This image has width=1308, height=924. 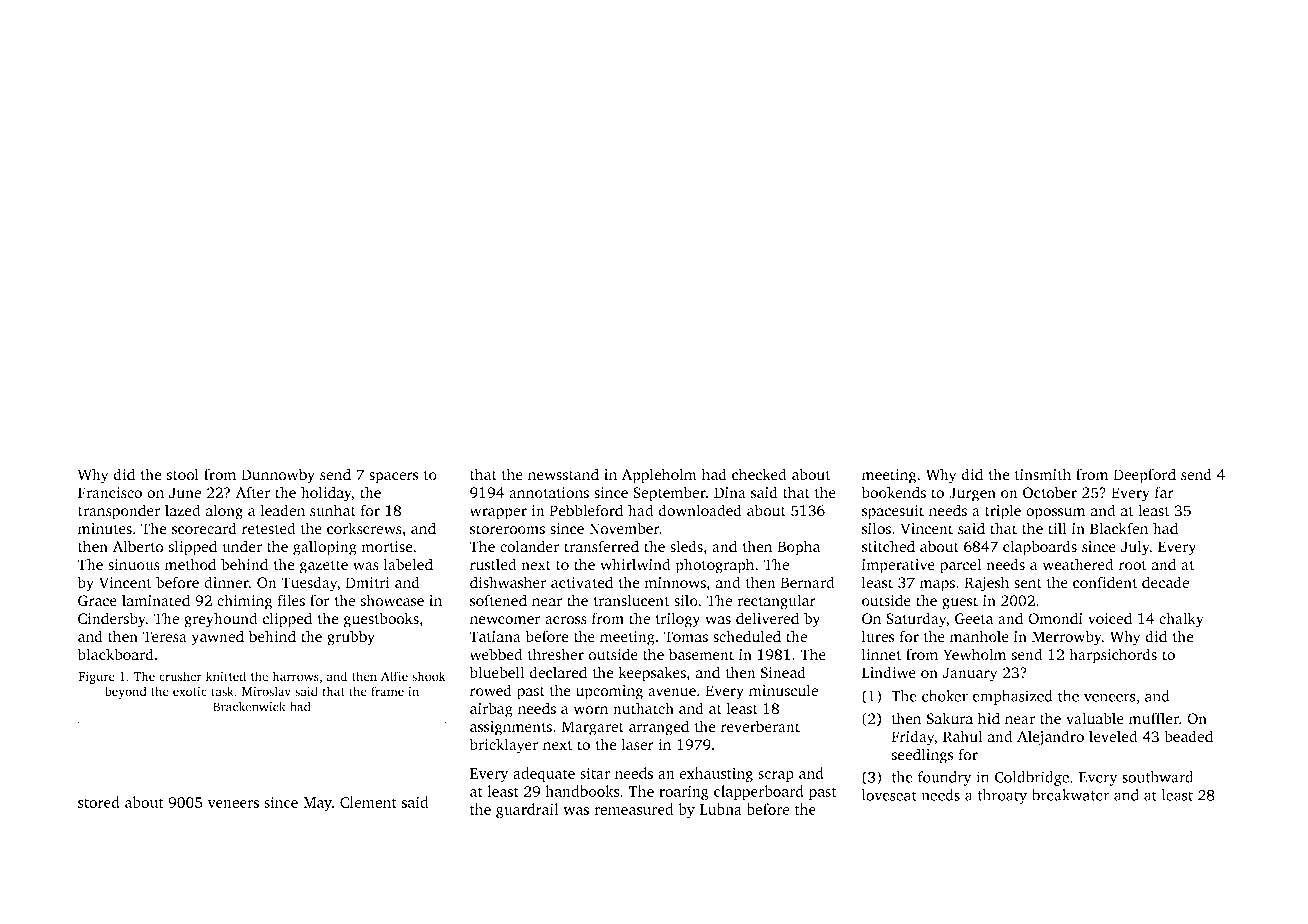 What do you see at coordinates (893, 512) in the image?
I see `spacesuit` at bounding box center [893, 512].
